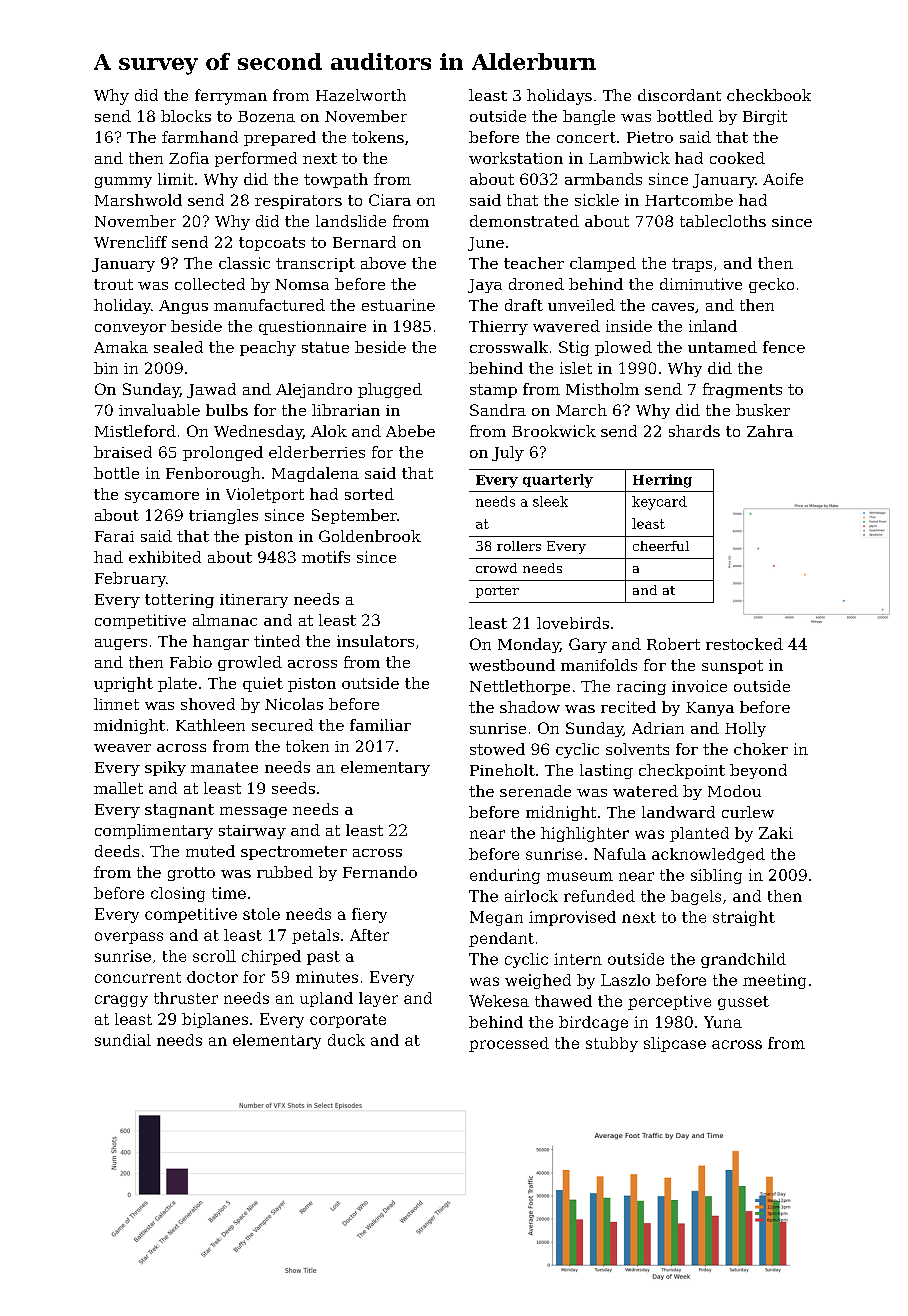 The image size is (908, 1316). Describe the element at coordinates (662, 481) in the image. I see `Herring` at that location.
